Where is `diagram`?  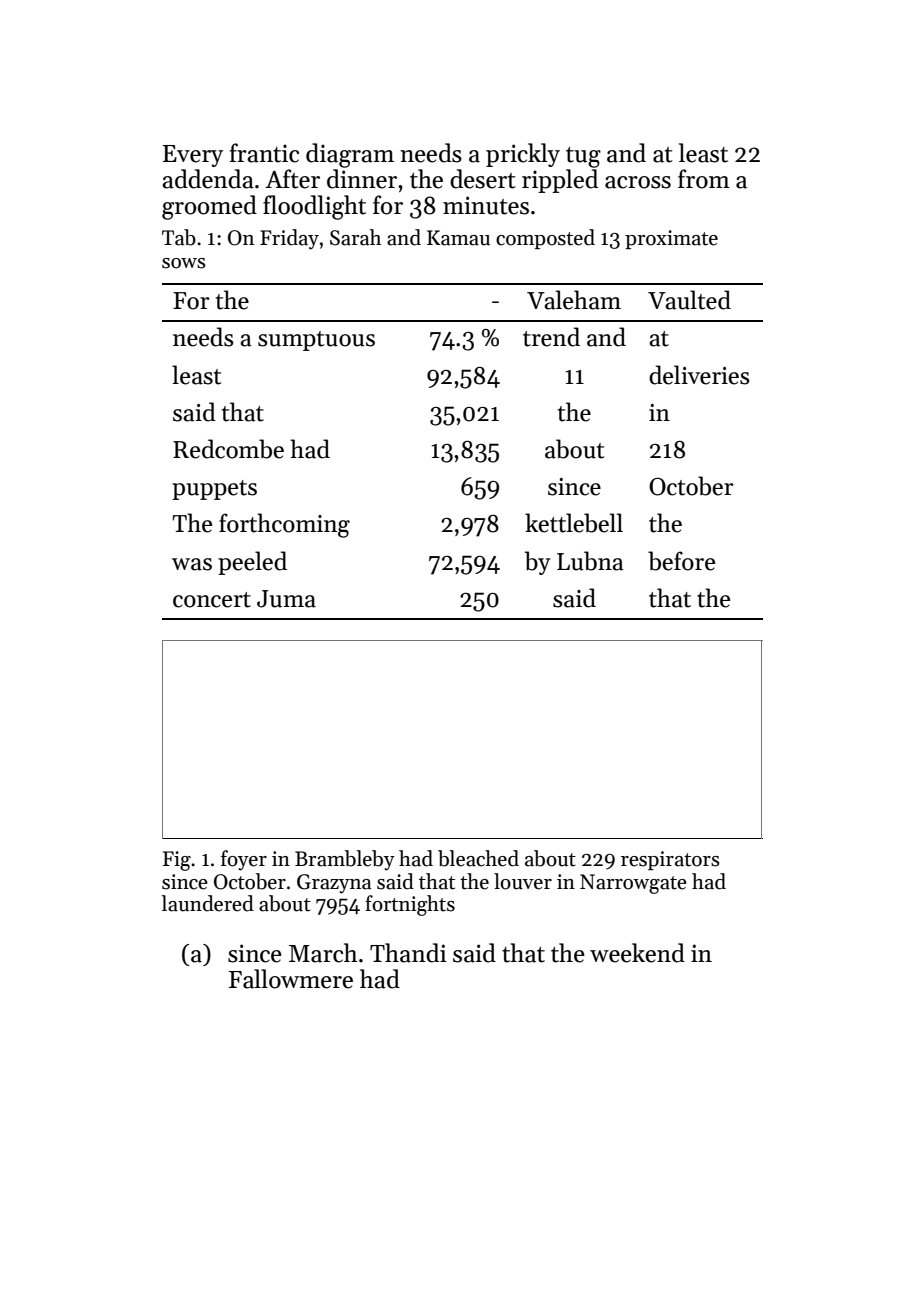
diagram is located at coordinates (350, 155).
